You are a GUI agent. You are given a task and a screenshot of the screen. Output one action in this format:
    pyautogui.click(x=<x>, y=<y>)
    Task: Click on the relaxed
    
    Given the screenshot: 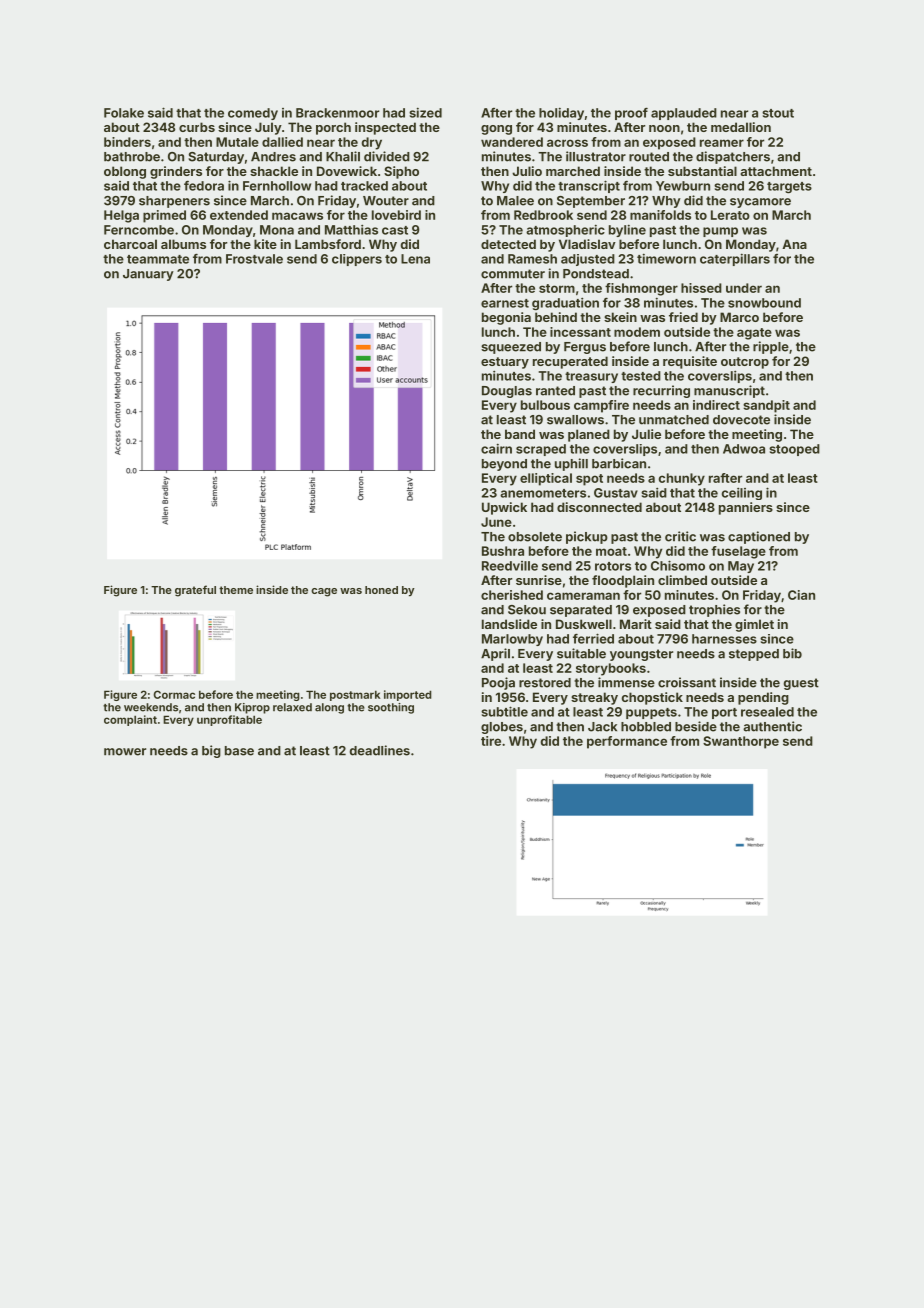 What is the action you would take?
    pyautogui.click(x=292, y=707)
